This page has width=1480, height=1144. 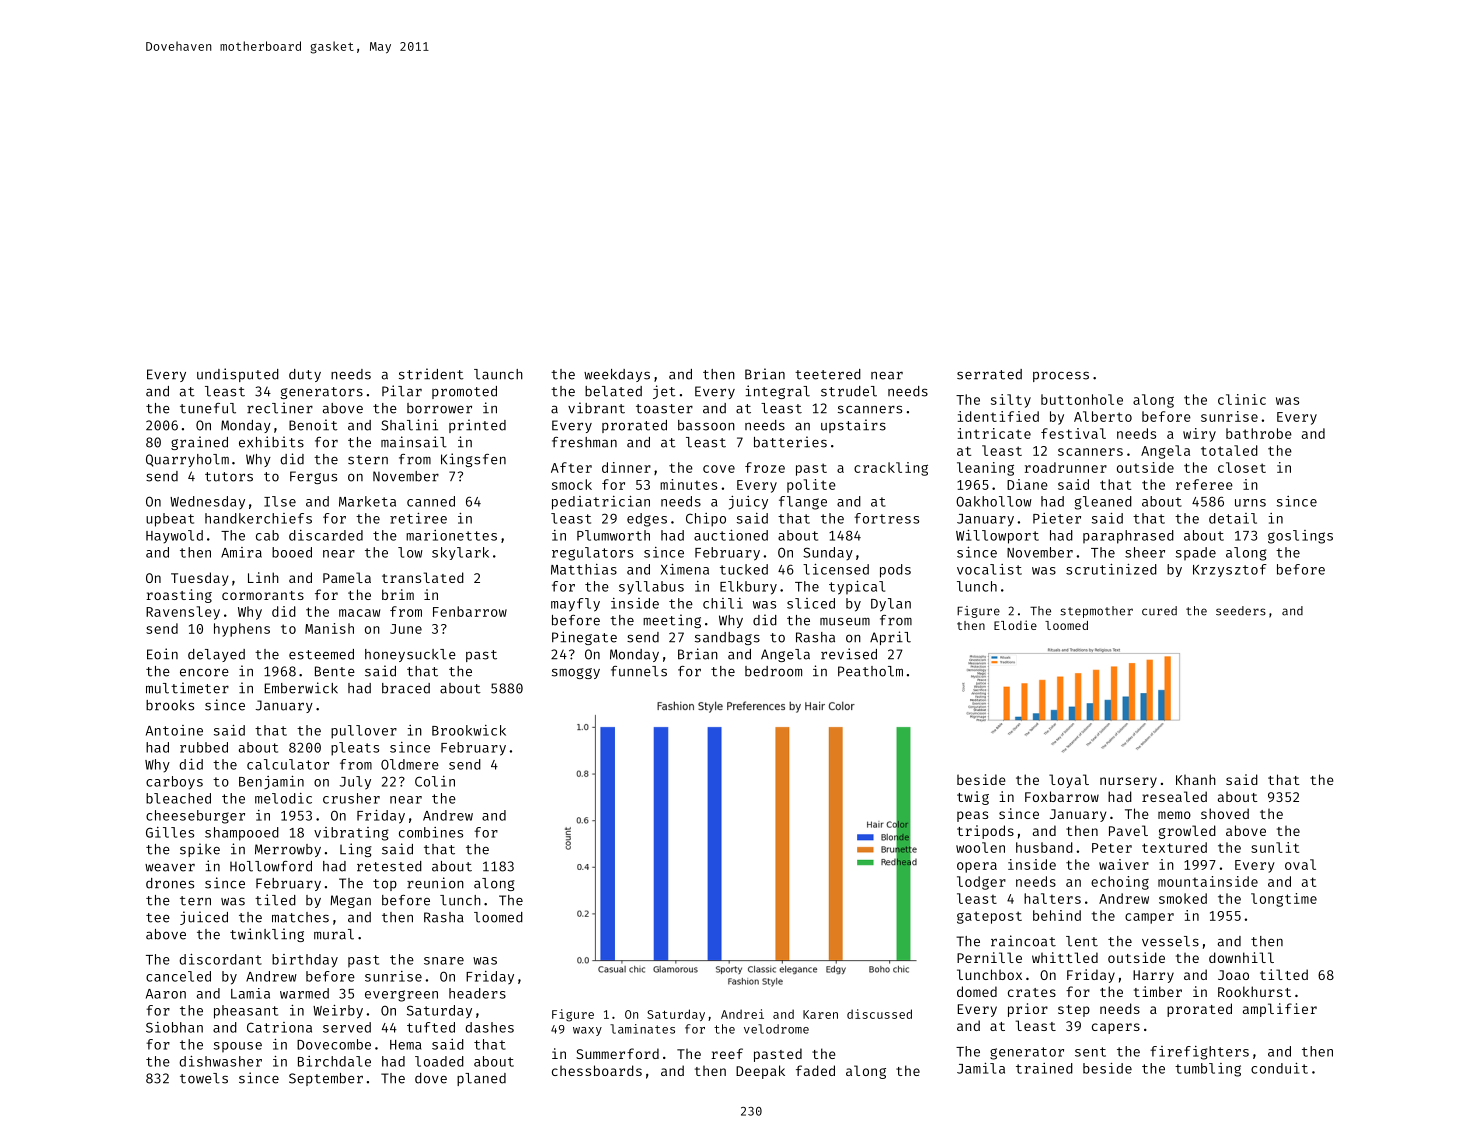 I want to click on bedroom, so click(x=773, y=671).
